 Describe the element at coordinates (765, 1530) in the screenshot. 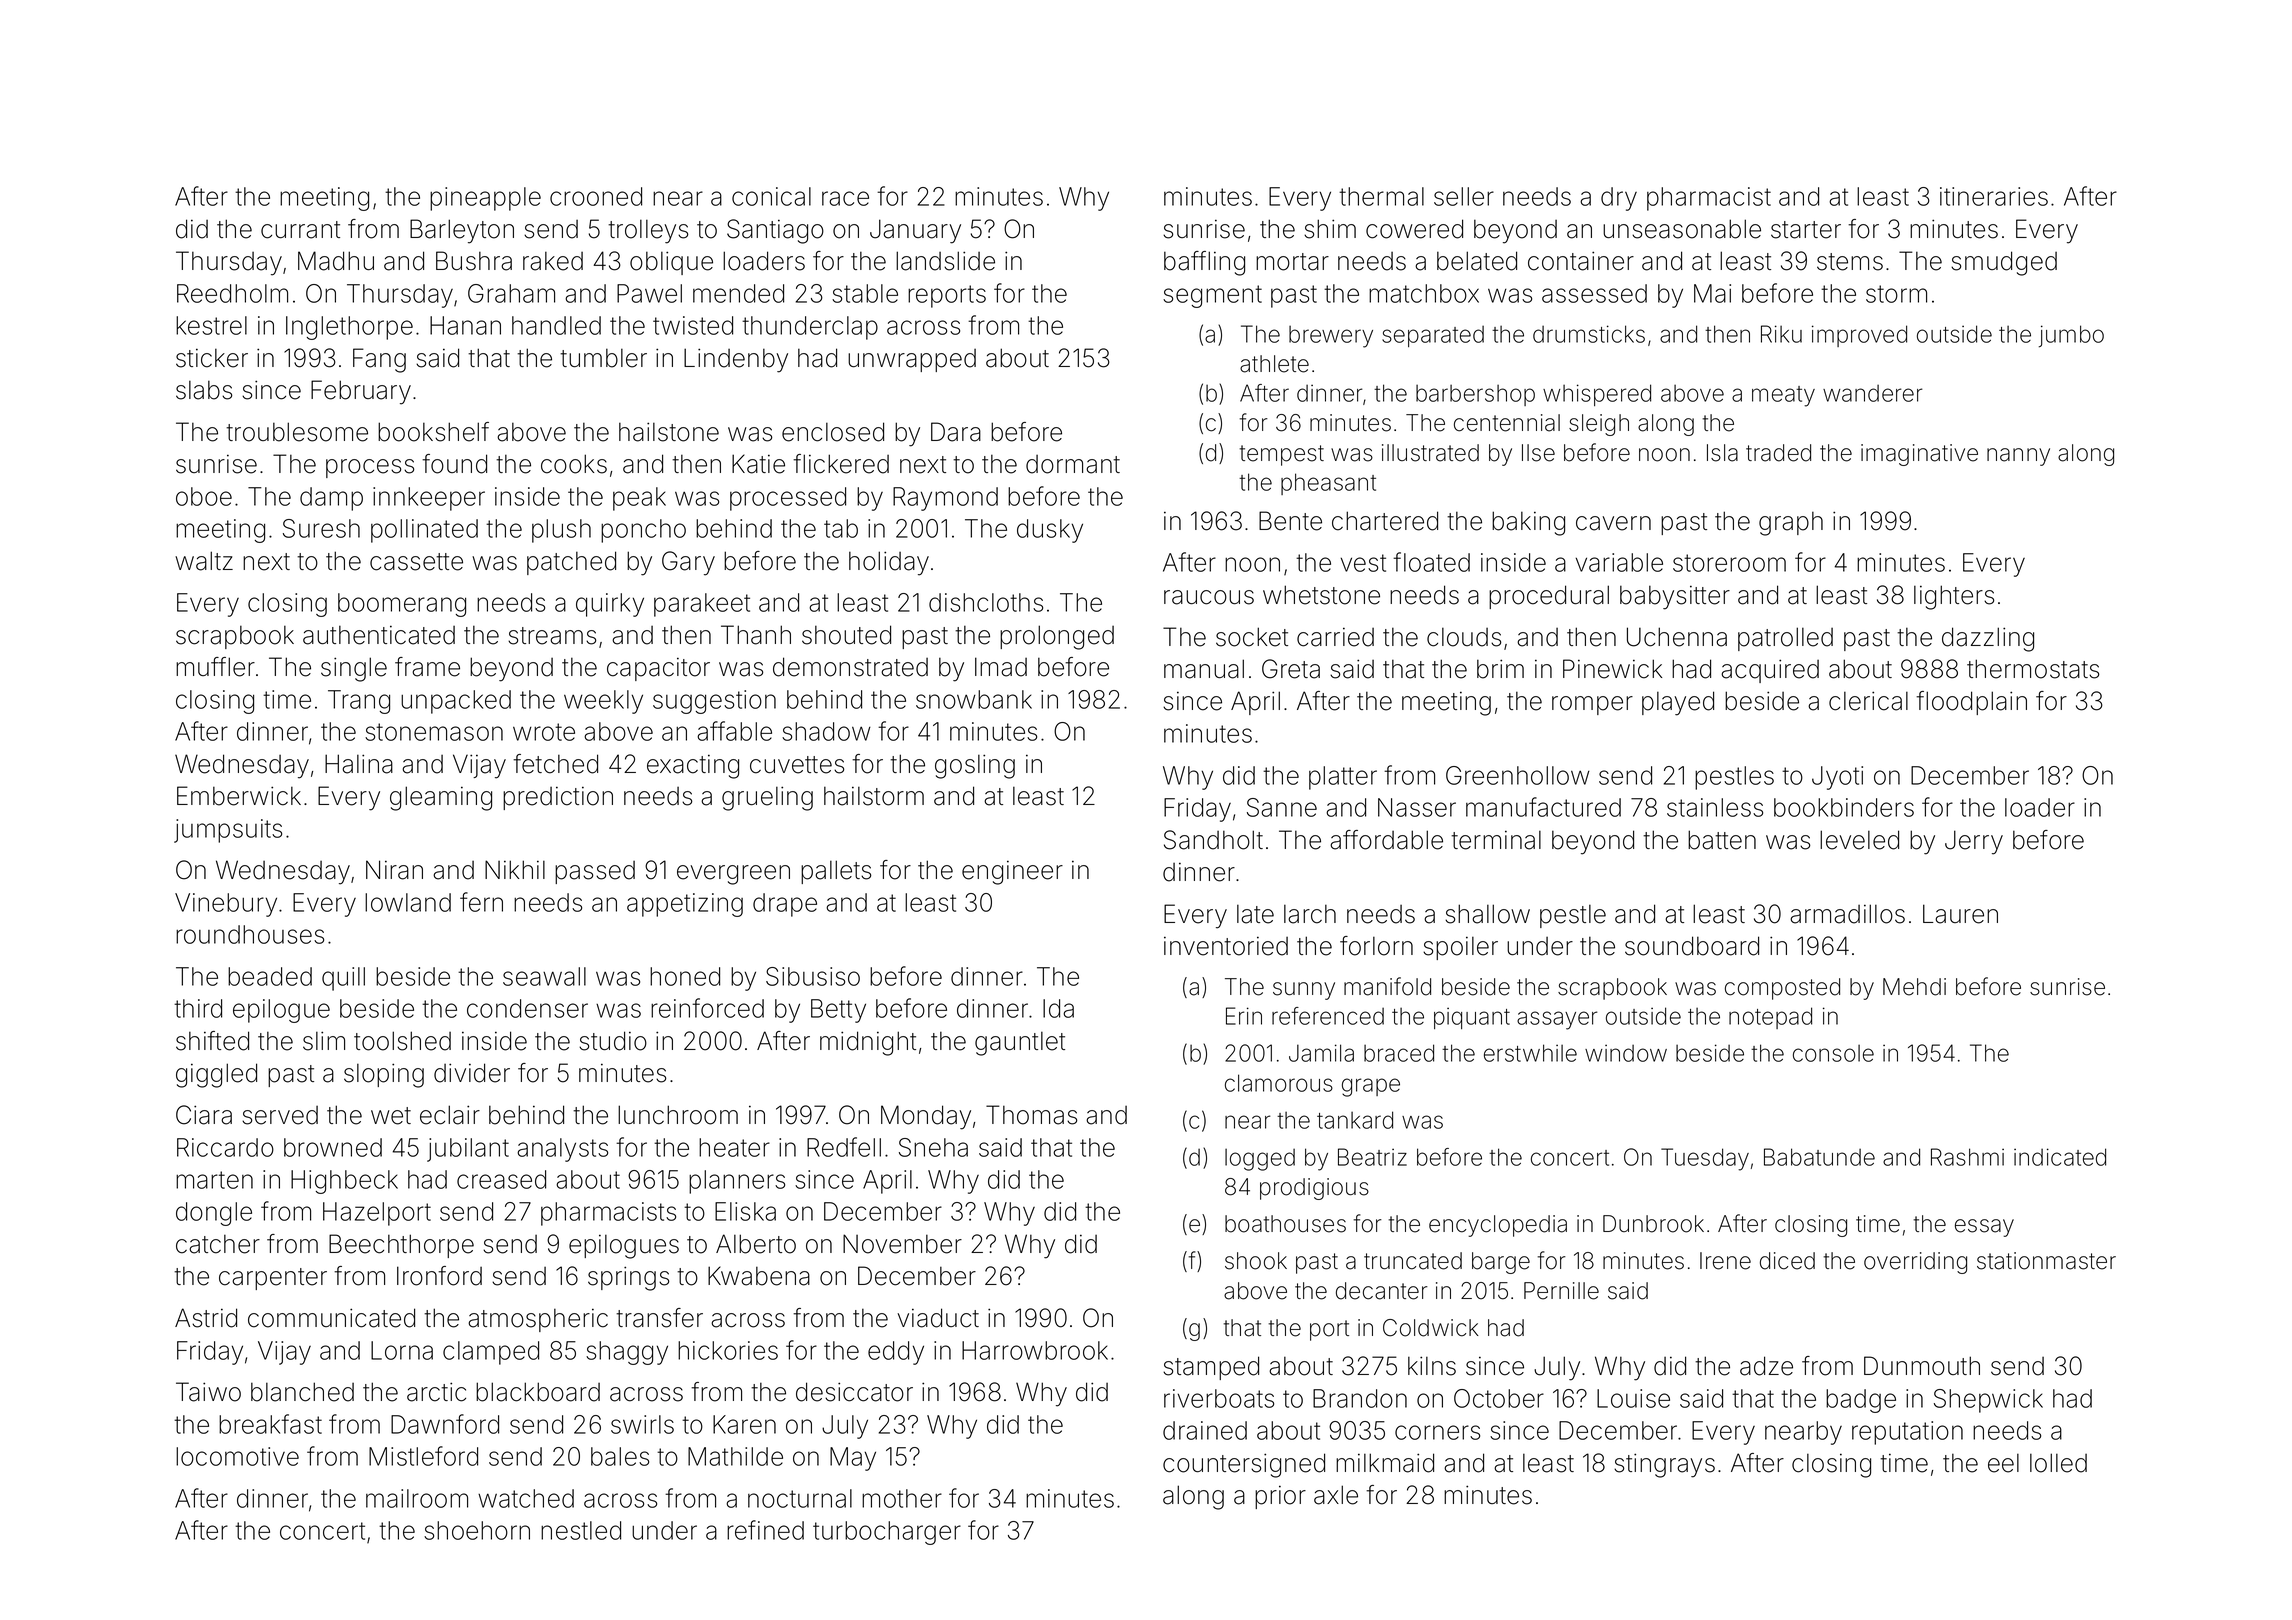

I see `refined` at that location.
